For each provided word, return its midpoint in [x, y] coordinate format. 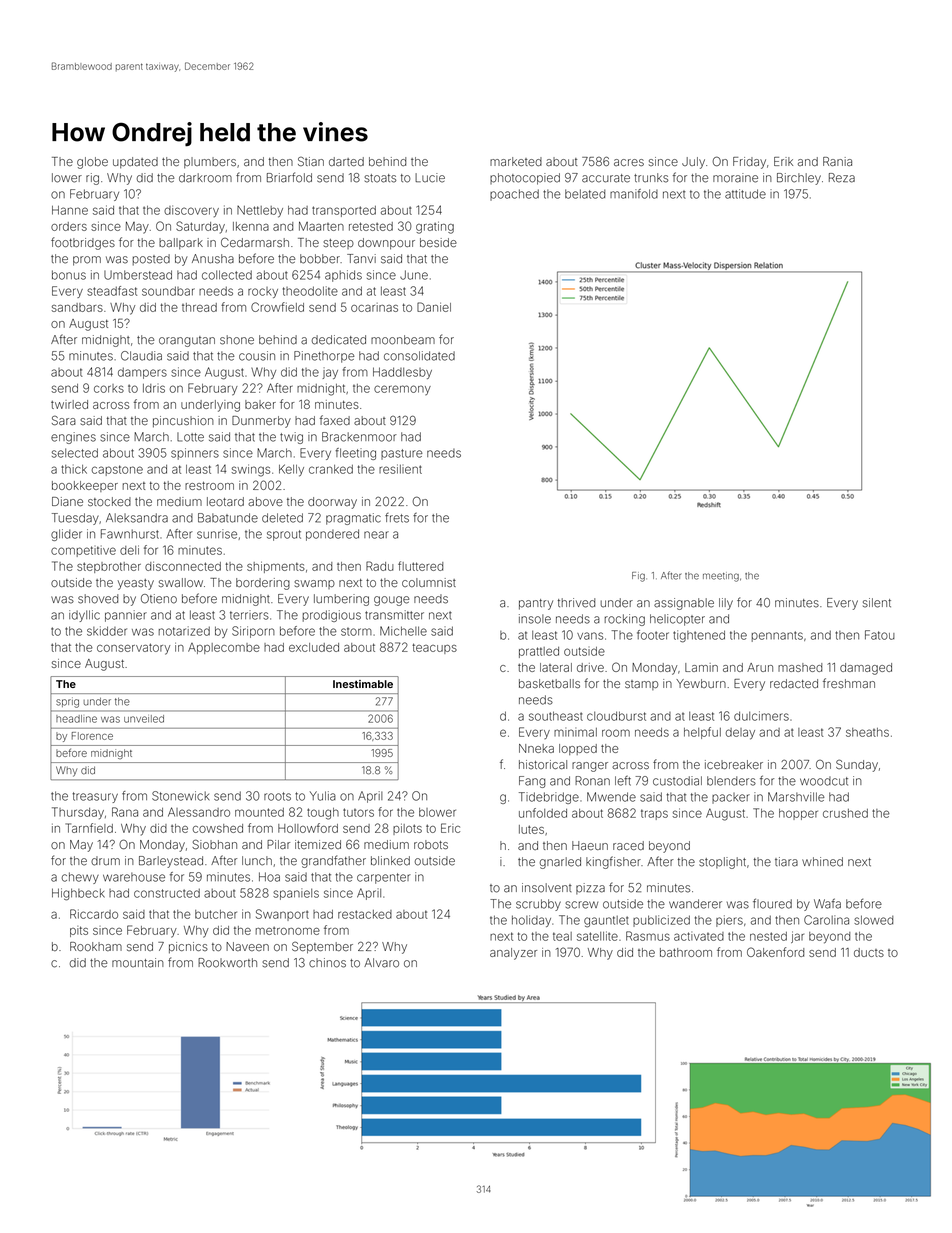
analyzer [513, 954]
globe [92, 163]
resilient [400, 469]
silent [877, 603]
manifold [634, 194]
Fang [532, 782]
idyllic [84, 616]
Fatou [880, 635]
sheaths [867, 732]
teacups [434, 648]
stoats [380, 178]
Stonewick [180, 796]
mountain [138, 963]
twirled [69, 404]
